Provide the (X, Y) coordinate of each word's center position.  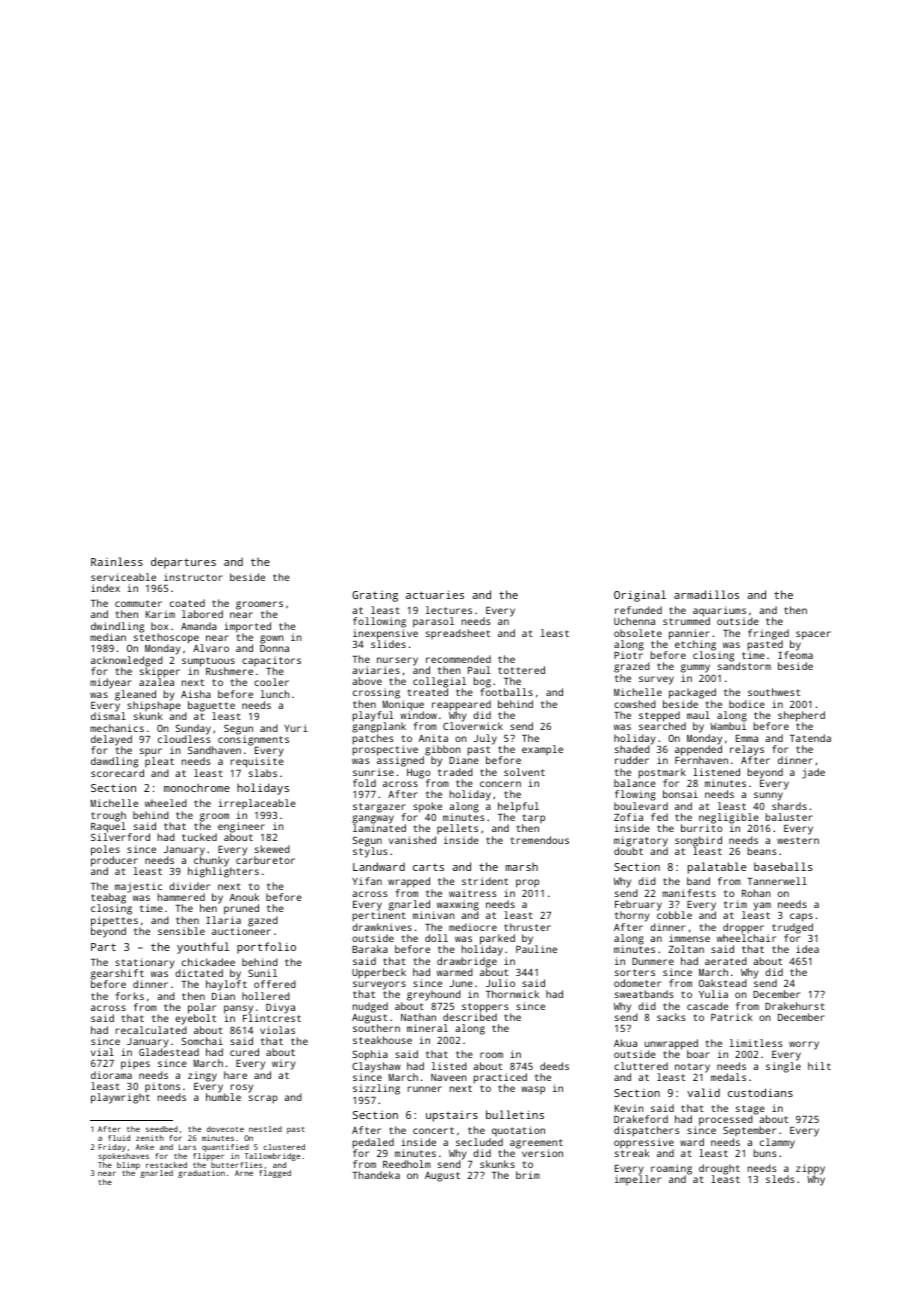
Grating (375, 596)
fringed (768, 634)
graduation (201, 1174)
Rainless (117, 561)
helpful (518, 807)
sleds (780, 1179)
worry (804, 1045)
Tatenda (810, 738)
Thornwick (512, 994)
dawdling (114, 762)
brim (528, 1175)
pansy (238, 1009)
